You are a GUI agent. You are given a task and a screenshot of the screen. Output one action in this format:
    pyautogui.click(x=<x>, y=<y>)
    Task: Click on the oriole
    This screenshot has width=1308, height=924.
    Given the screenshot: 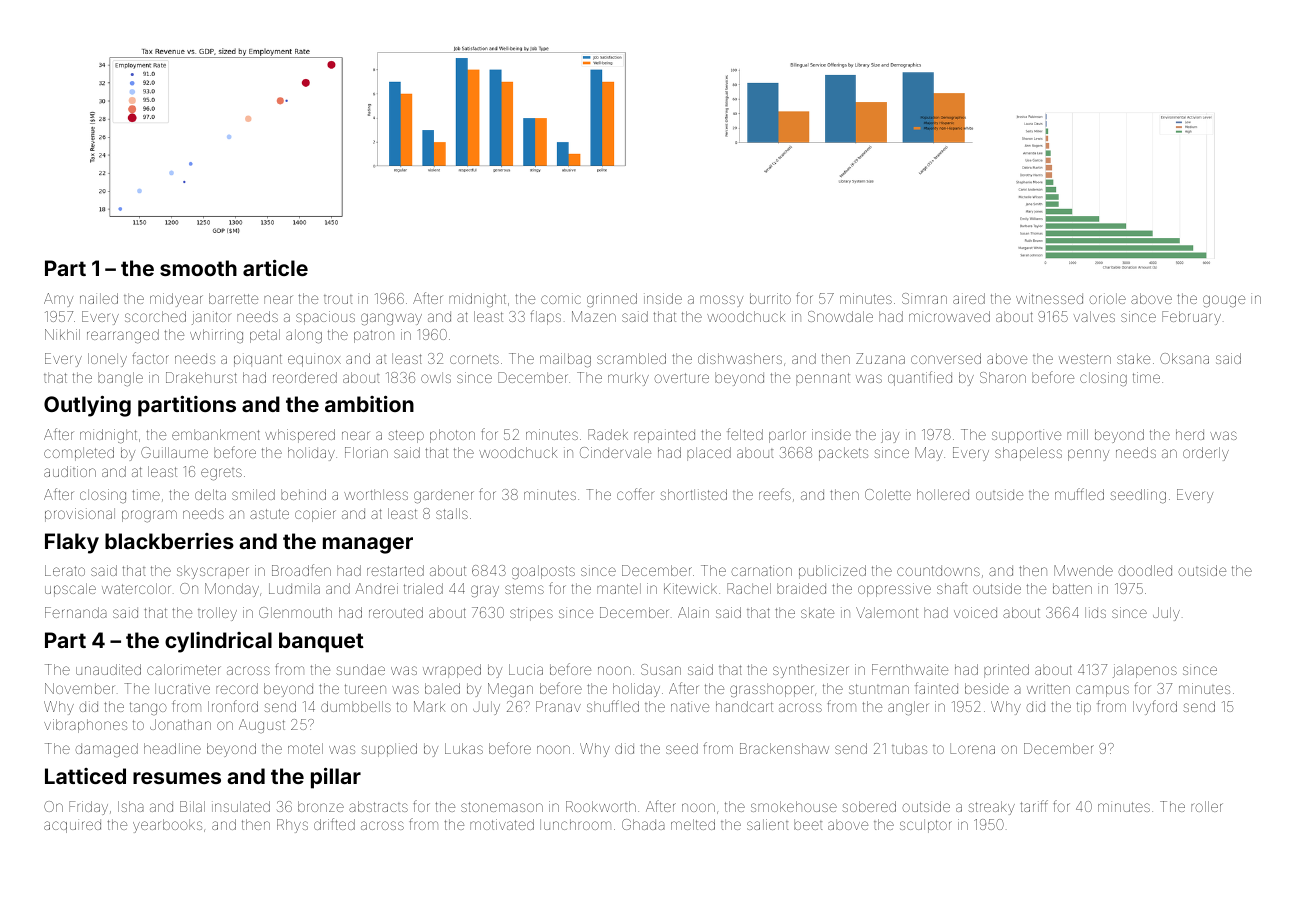 What is the action you would take?
    pyautogui.click(x=1107, y=298)
